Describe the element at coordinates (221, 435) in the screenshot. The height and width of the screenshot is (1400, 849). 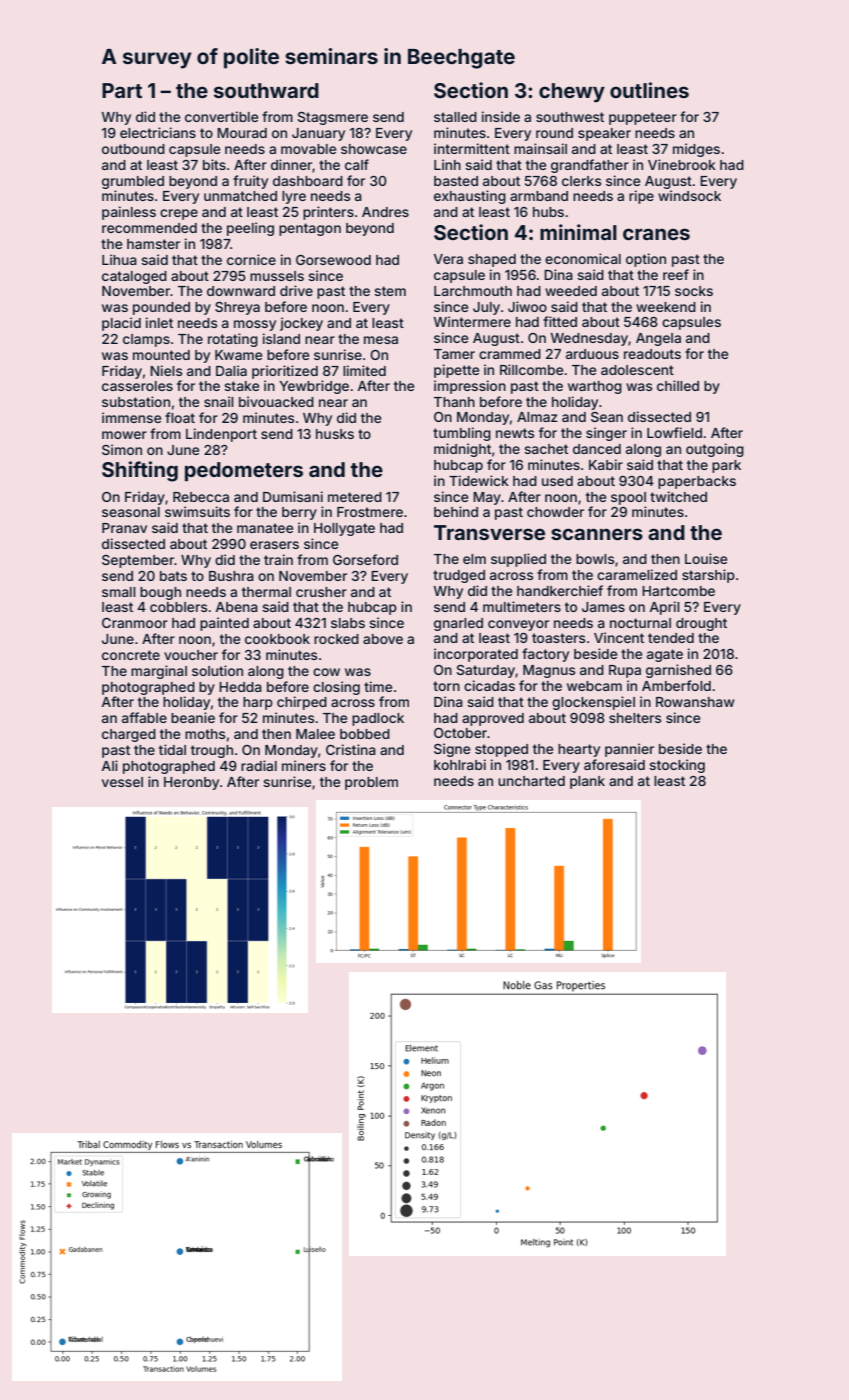
I see `Lindenport` at that location.
